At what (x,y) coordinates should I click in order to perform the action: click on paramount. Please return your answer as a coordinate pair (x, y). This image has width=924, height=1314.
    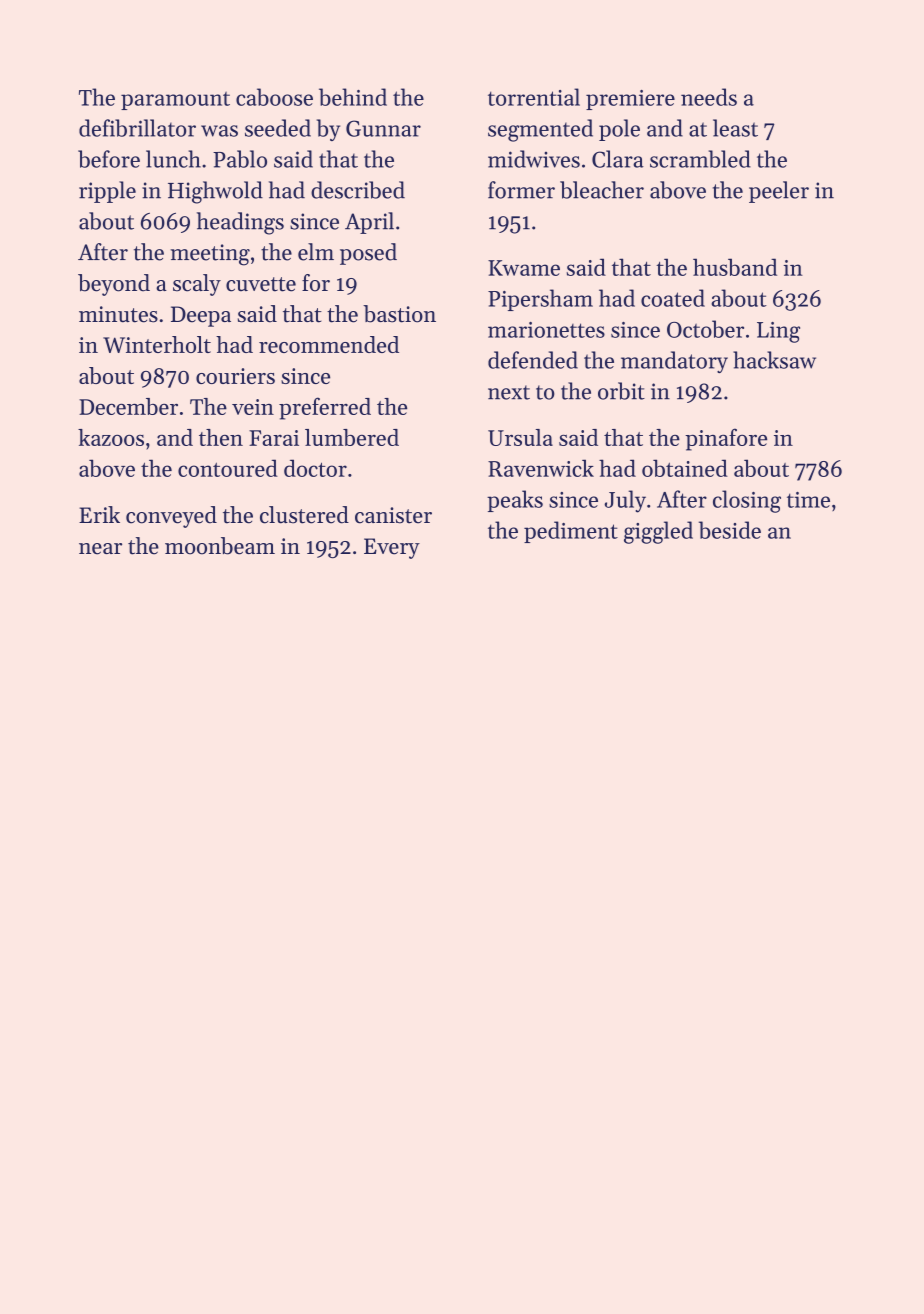
    Looking at the image, I should click on (175, 101).
